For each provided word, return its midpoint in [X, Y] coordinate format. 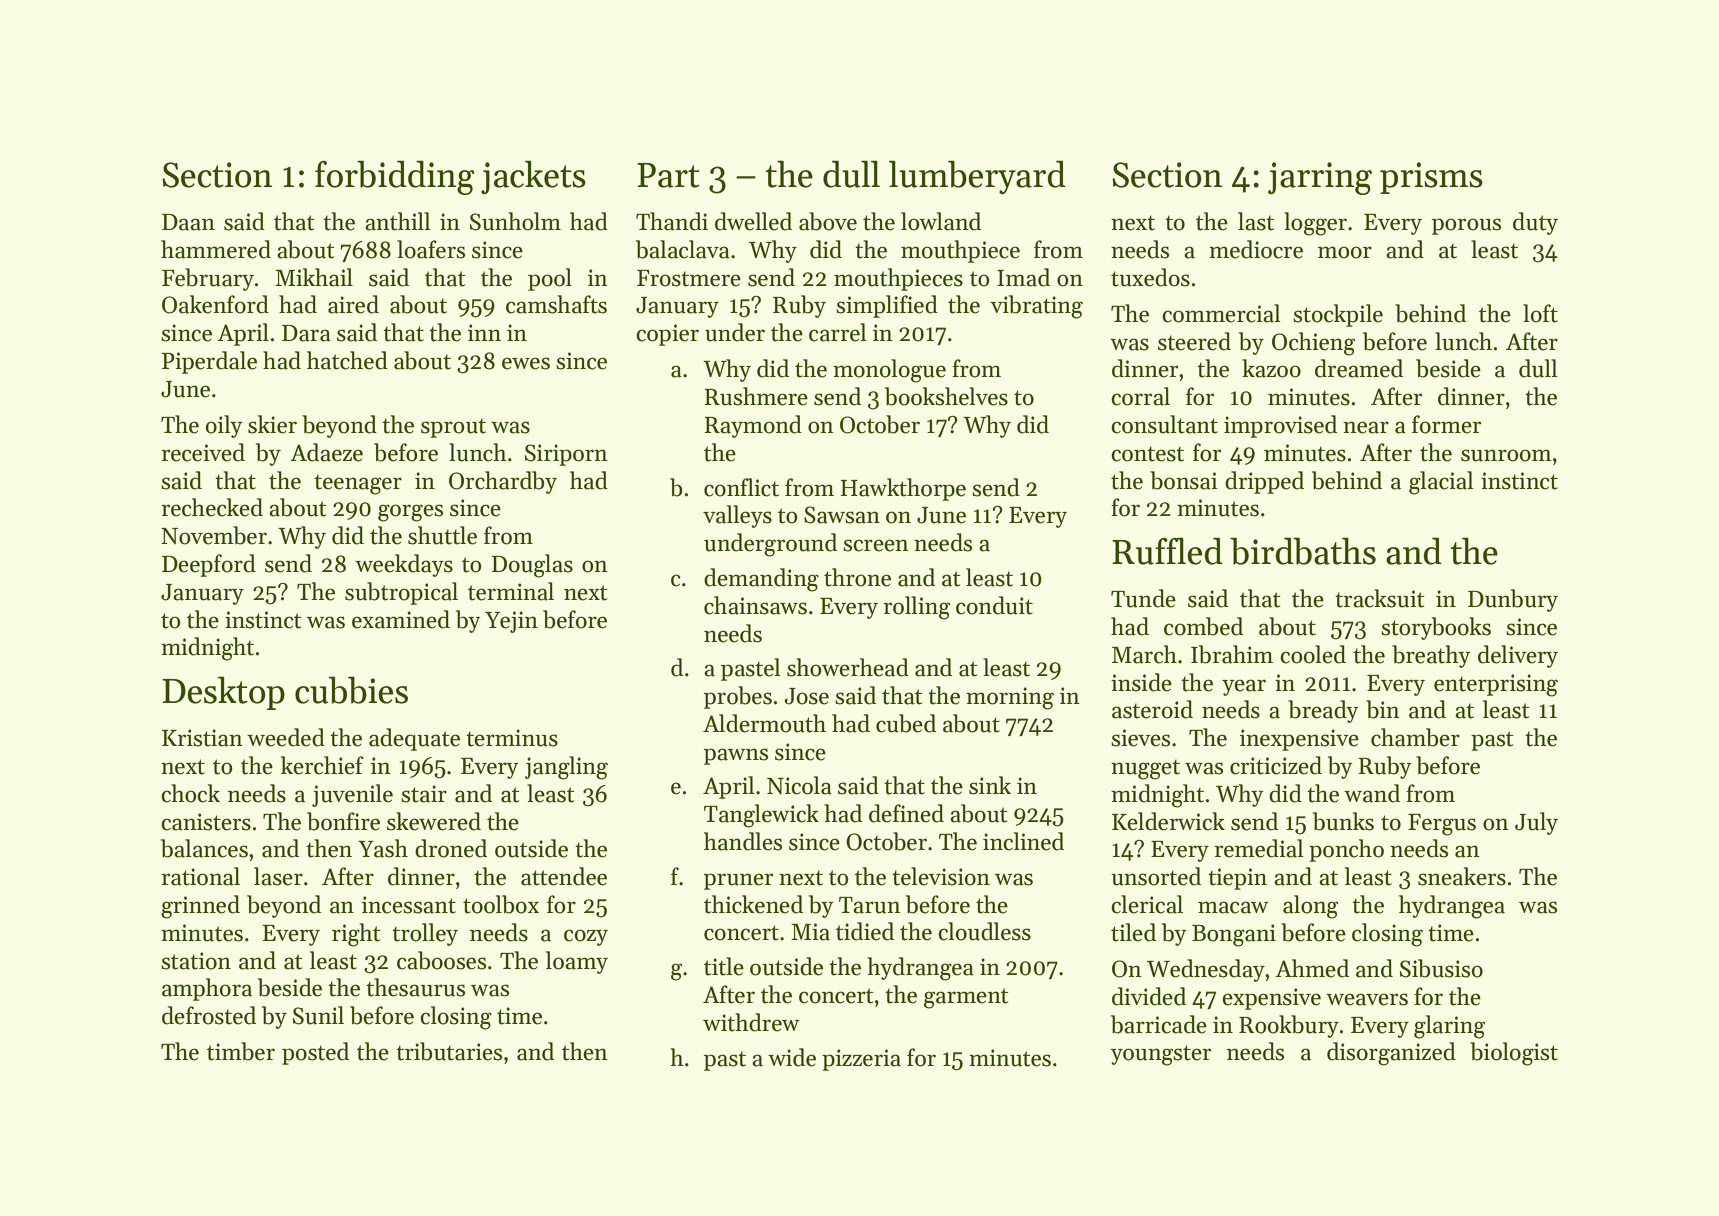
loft [1540, 313]
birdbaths [1303, 551]
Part [668, 175]
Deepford [209, 565]
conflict [741, 487]
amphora [207, 989]
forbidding [395, 177]
